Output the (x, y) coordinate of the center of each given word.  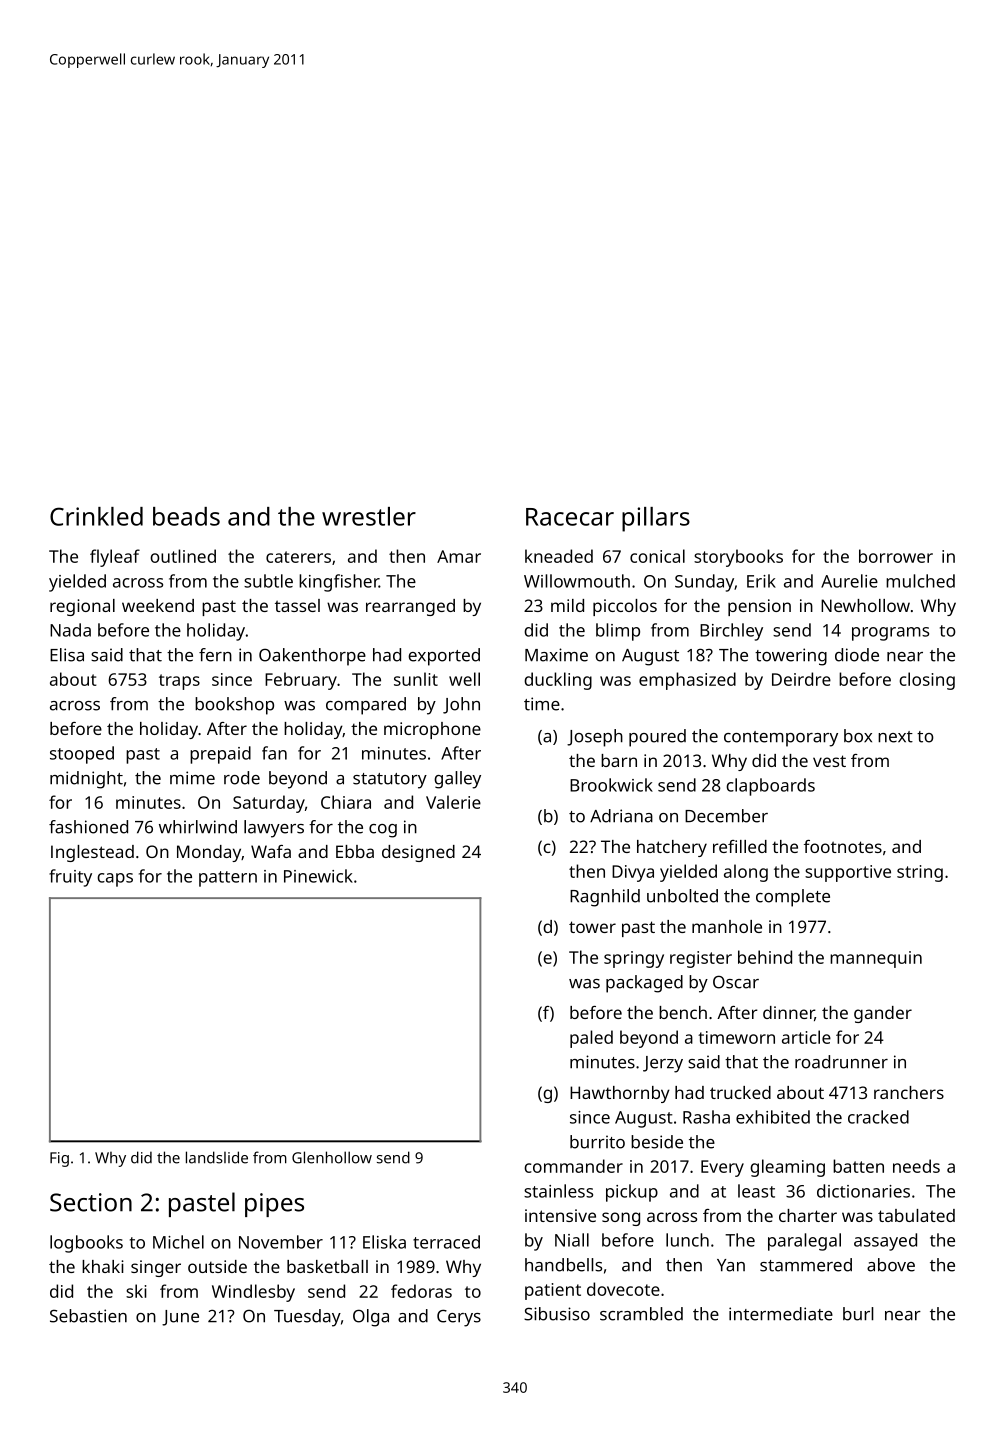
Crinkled (96, 516)
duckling (558, 681)
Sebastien (88, 1316)
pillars (656, 519)
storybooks (738, 558)
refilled (740, 846)
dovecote (623, 1289)
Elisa (67, 655)
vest (829, 761)
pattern (228, 879)
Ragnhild (605, 898)
